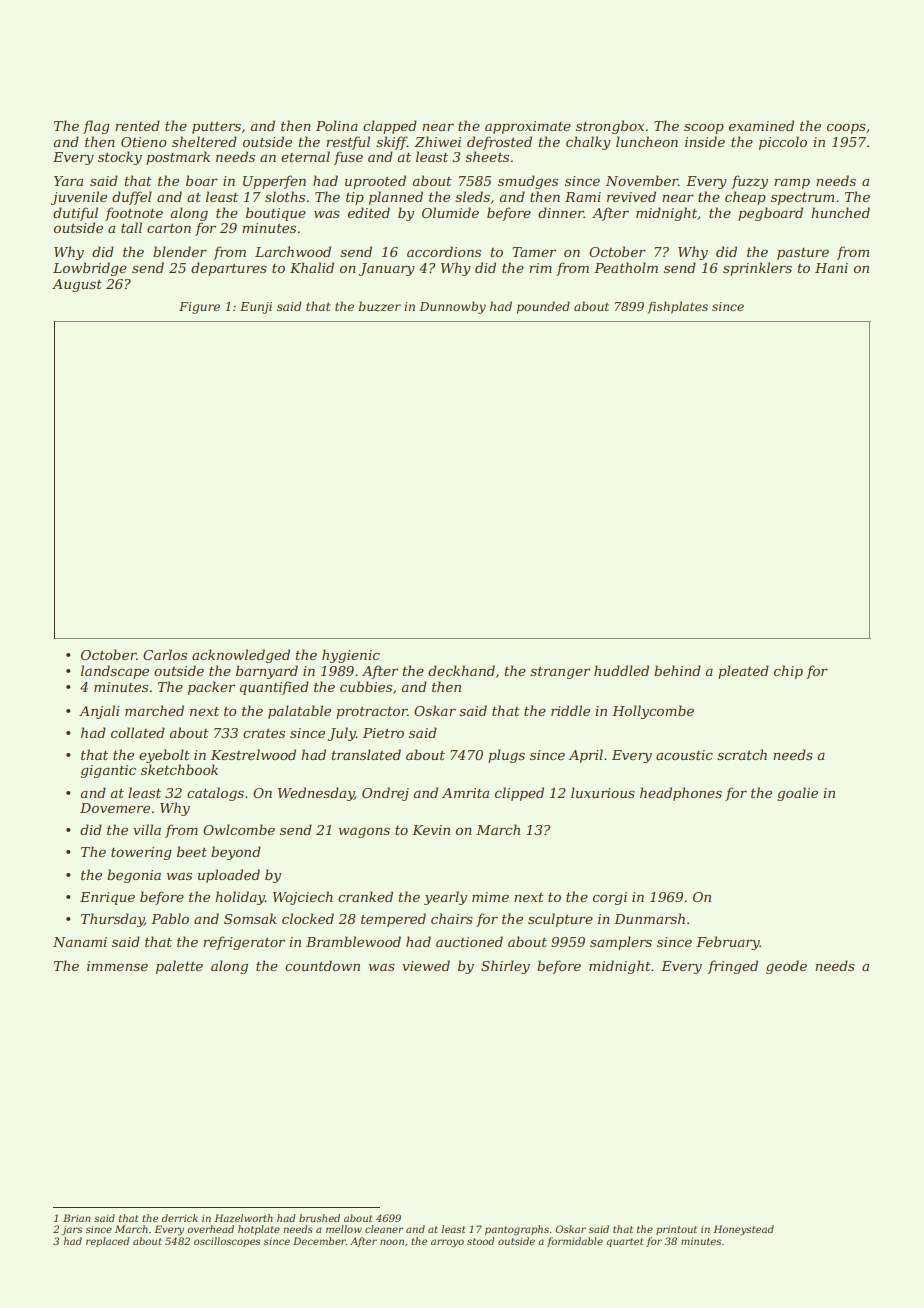  What do you see at coordinates (528, 127) in the page?
I see `approximate` at bounding box center [528, 127].
